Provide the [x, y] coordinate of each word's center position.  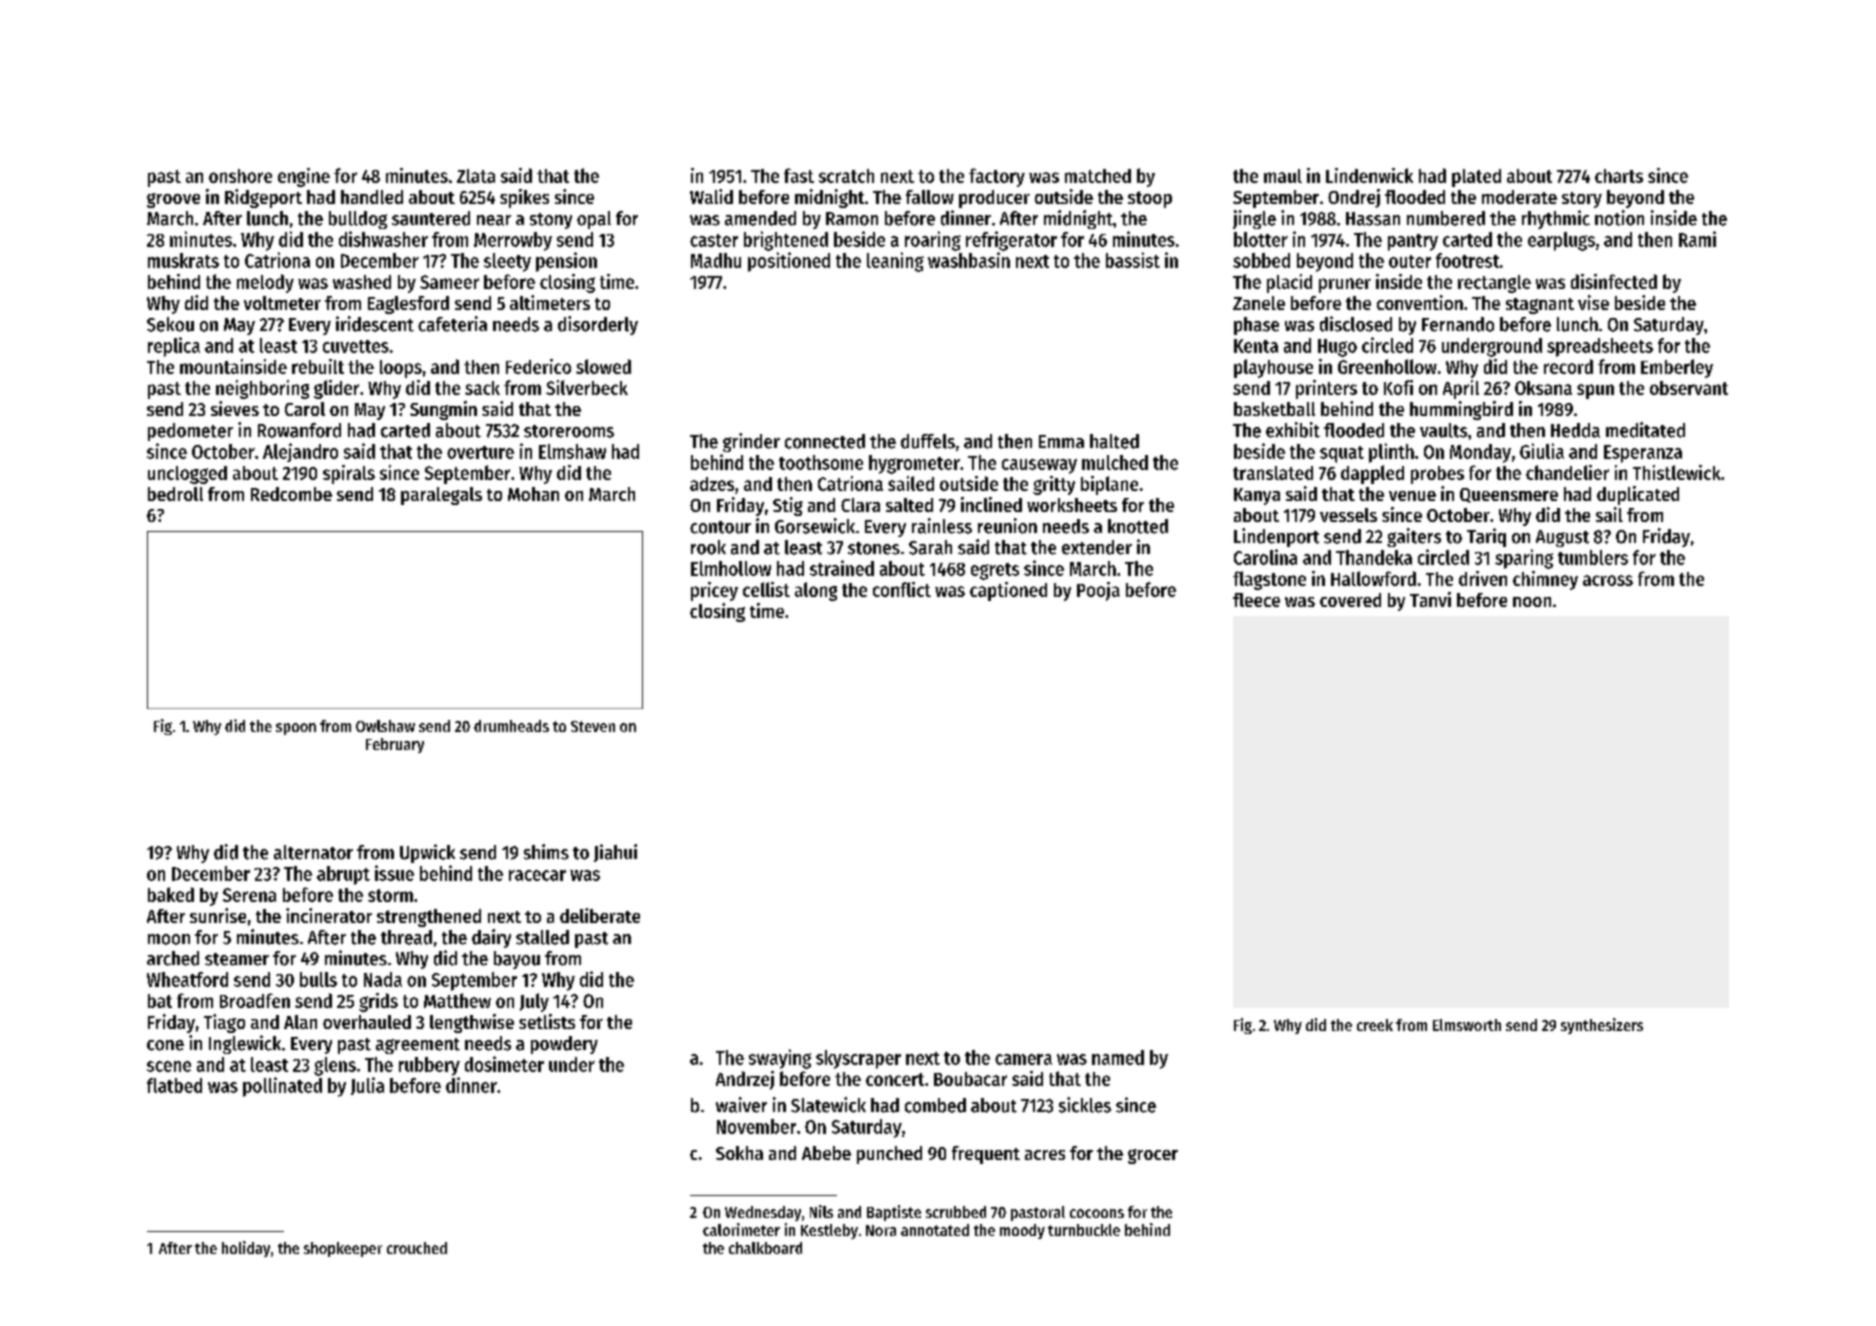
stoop [1150, 199]
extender [1097, 547]
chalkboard [765, 1248]
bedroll [175, 494]
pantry [1413, 242]
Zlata [476, 176]
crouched [417, 1248]
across [1608, 580]
